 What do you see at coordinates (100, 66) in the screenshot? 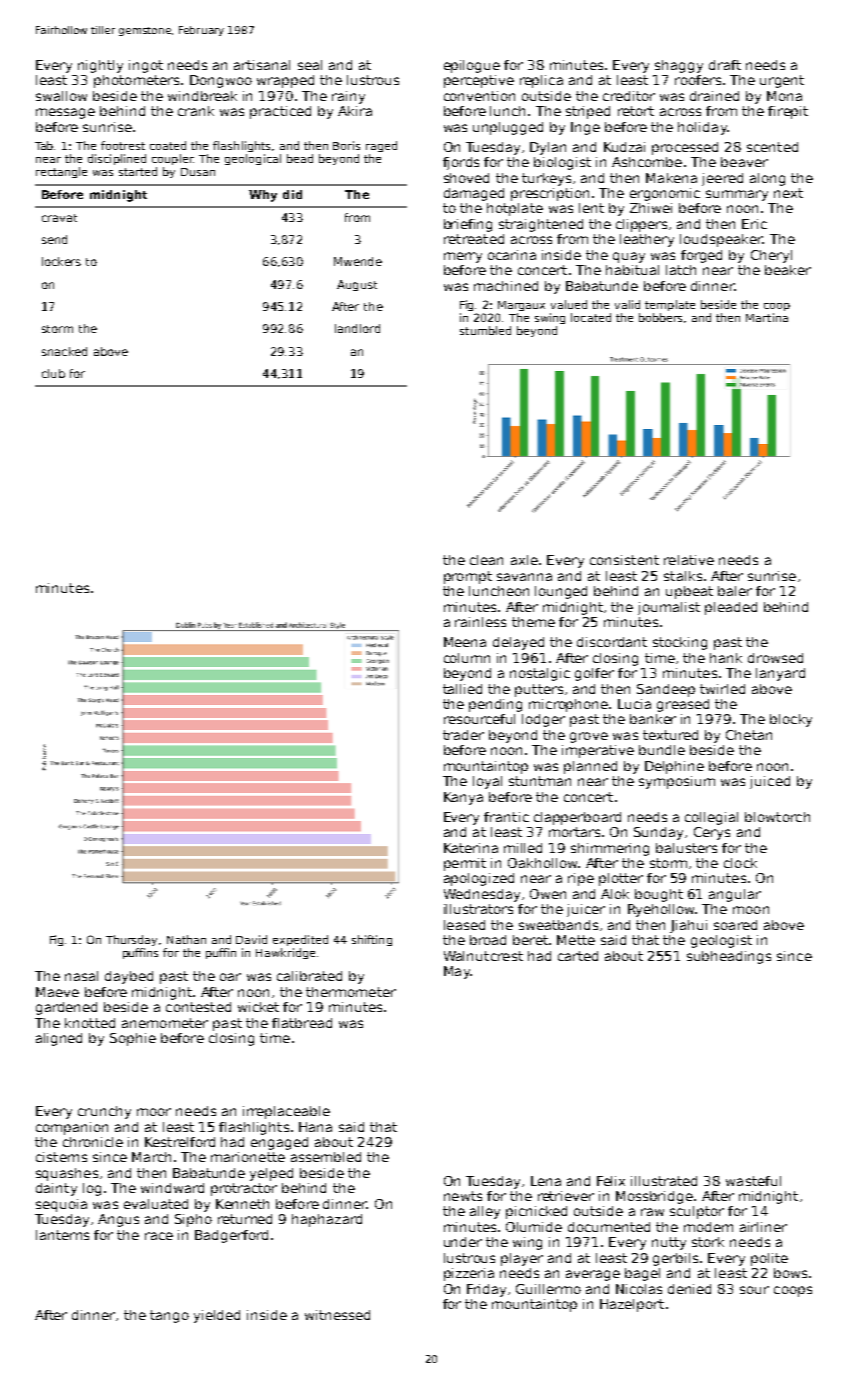
I see `nightly` at bounding box center [100, 66].
